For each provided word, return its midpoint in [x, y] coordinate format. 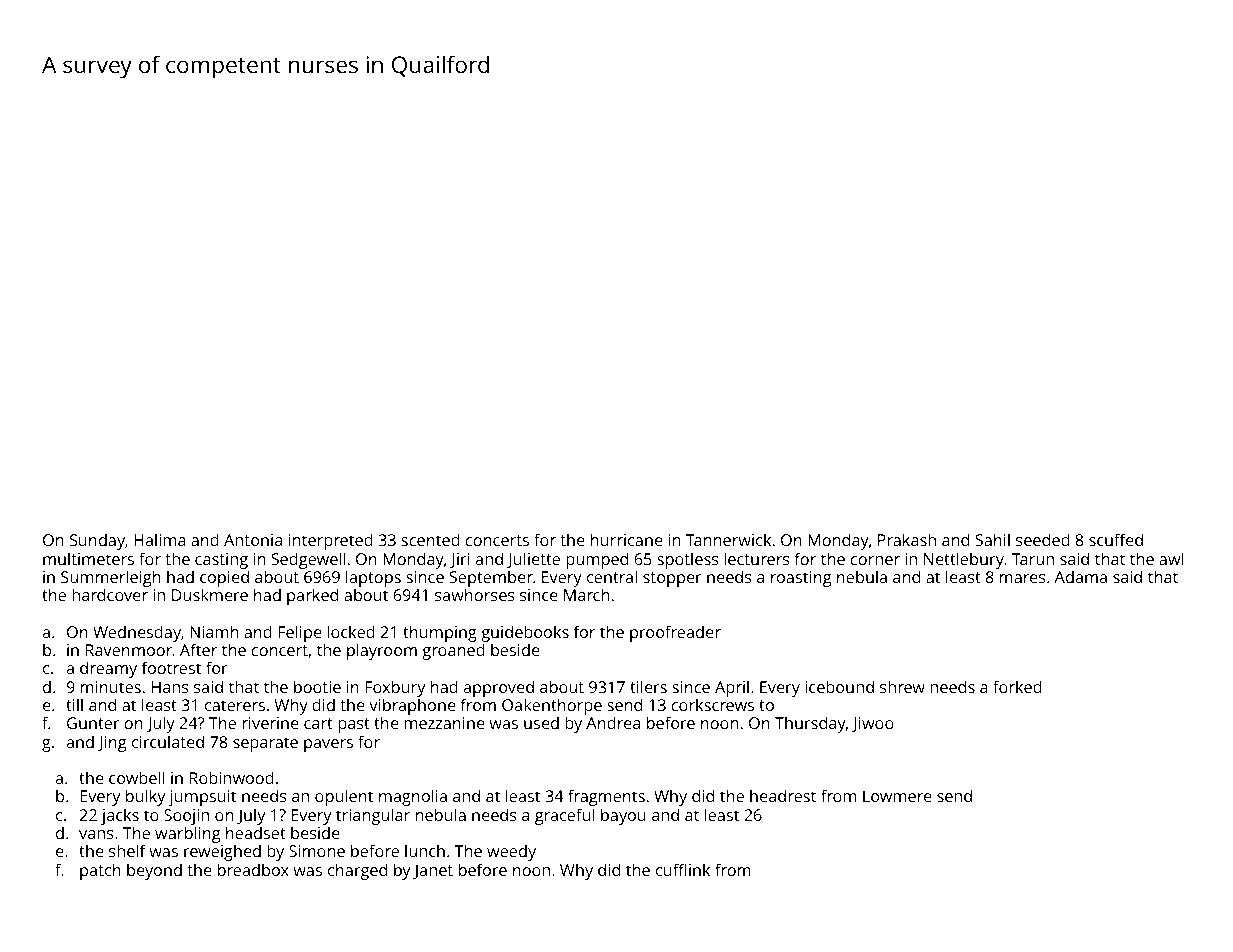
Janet [433, 871]
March [586, 594]
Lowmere [897, 796]
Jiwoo [873, 724]
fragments [606, 797]
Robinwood [232, 777]
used [541, 722]
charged [357, 871]
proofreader [675, 633]
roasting [801, 579]
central [612, 576]
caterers [235, 705]
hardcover [110, 594]
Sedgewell [308, 560]
